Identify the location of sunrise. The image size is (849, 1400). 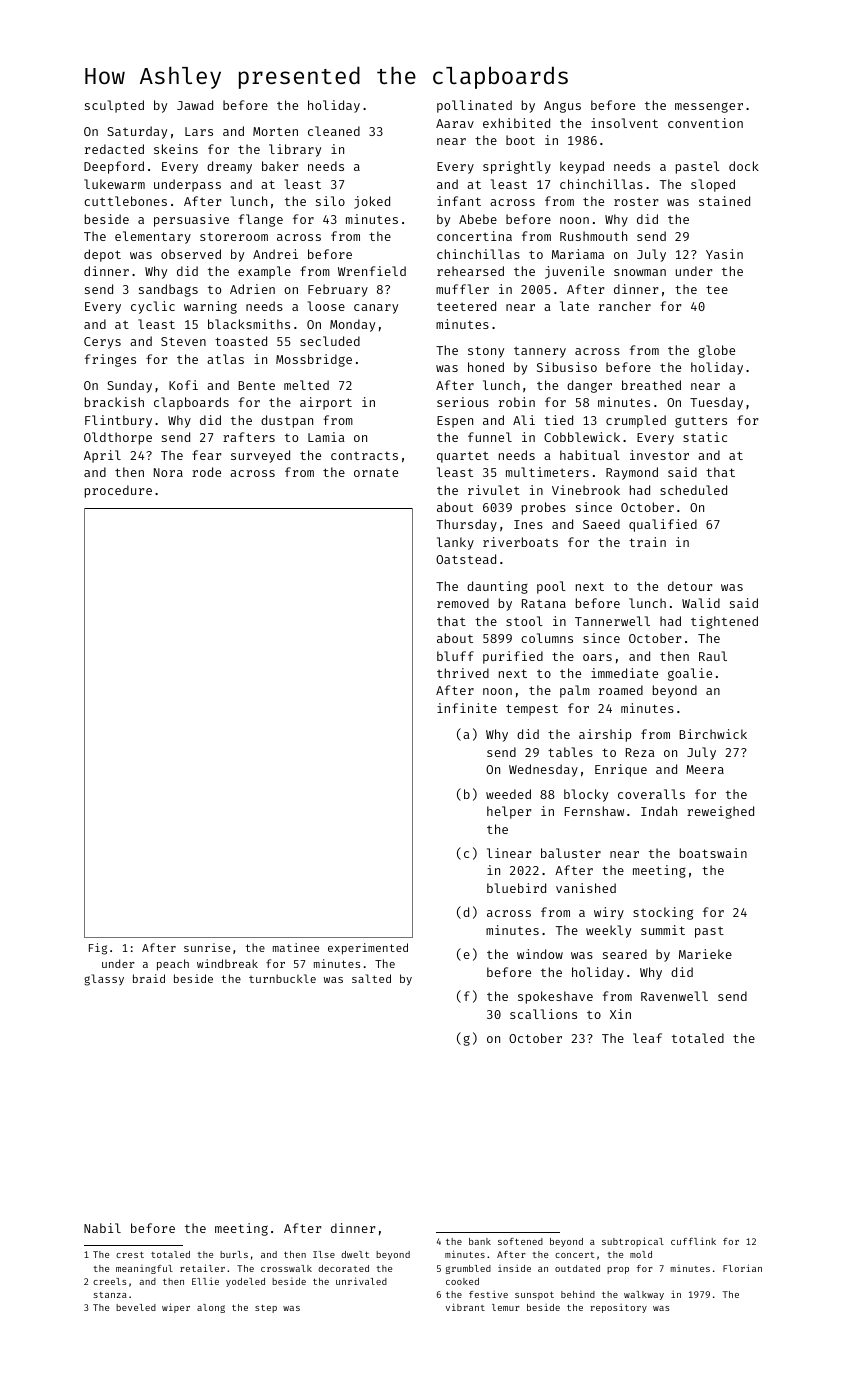
(207, 947).
